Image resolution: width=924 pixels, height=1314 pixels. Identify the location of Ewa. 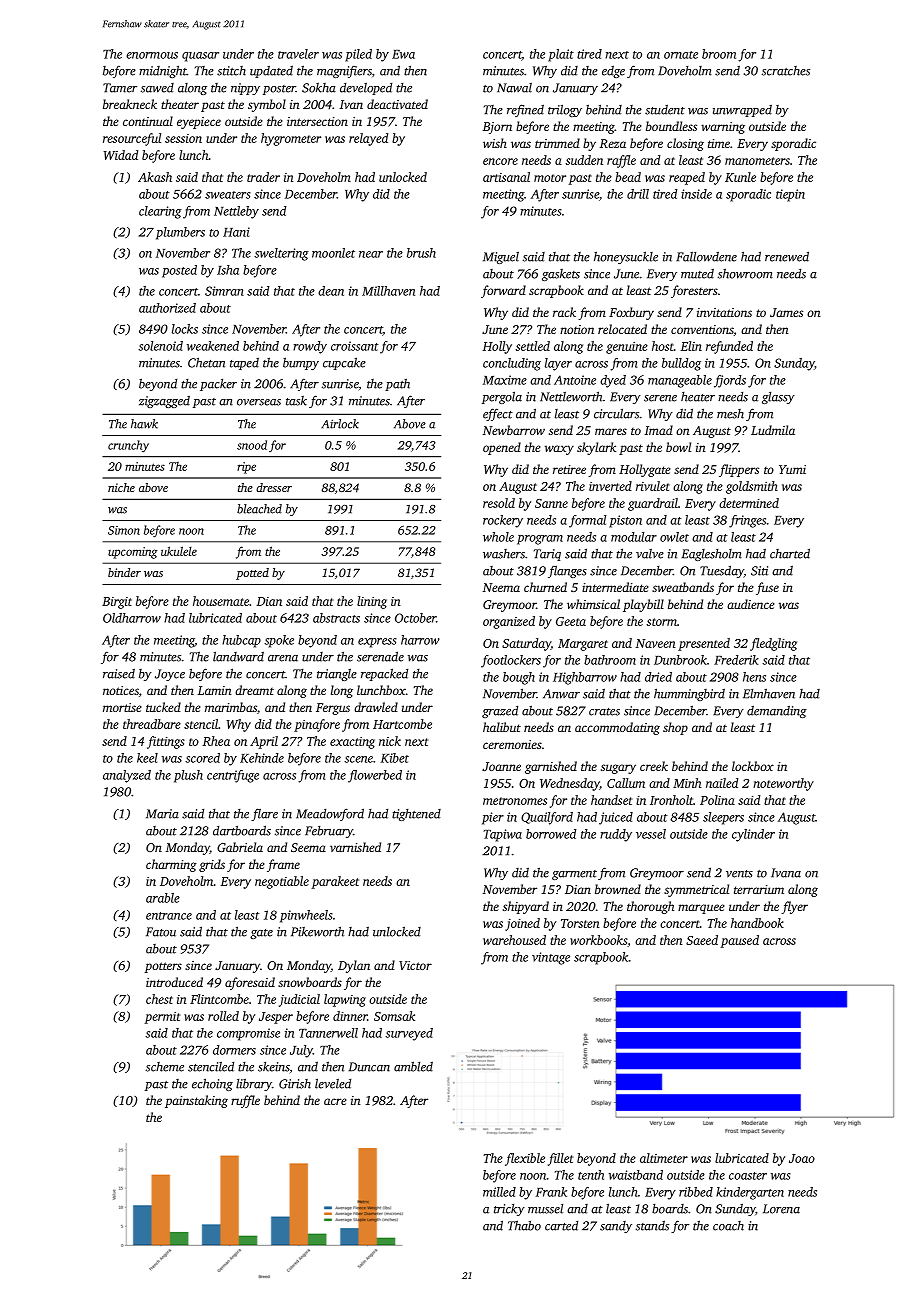
(403, 54).
